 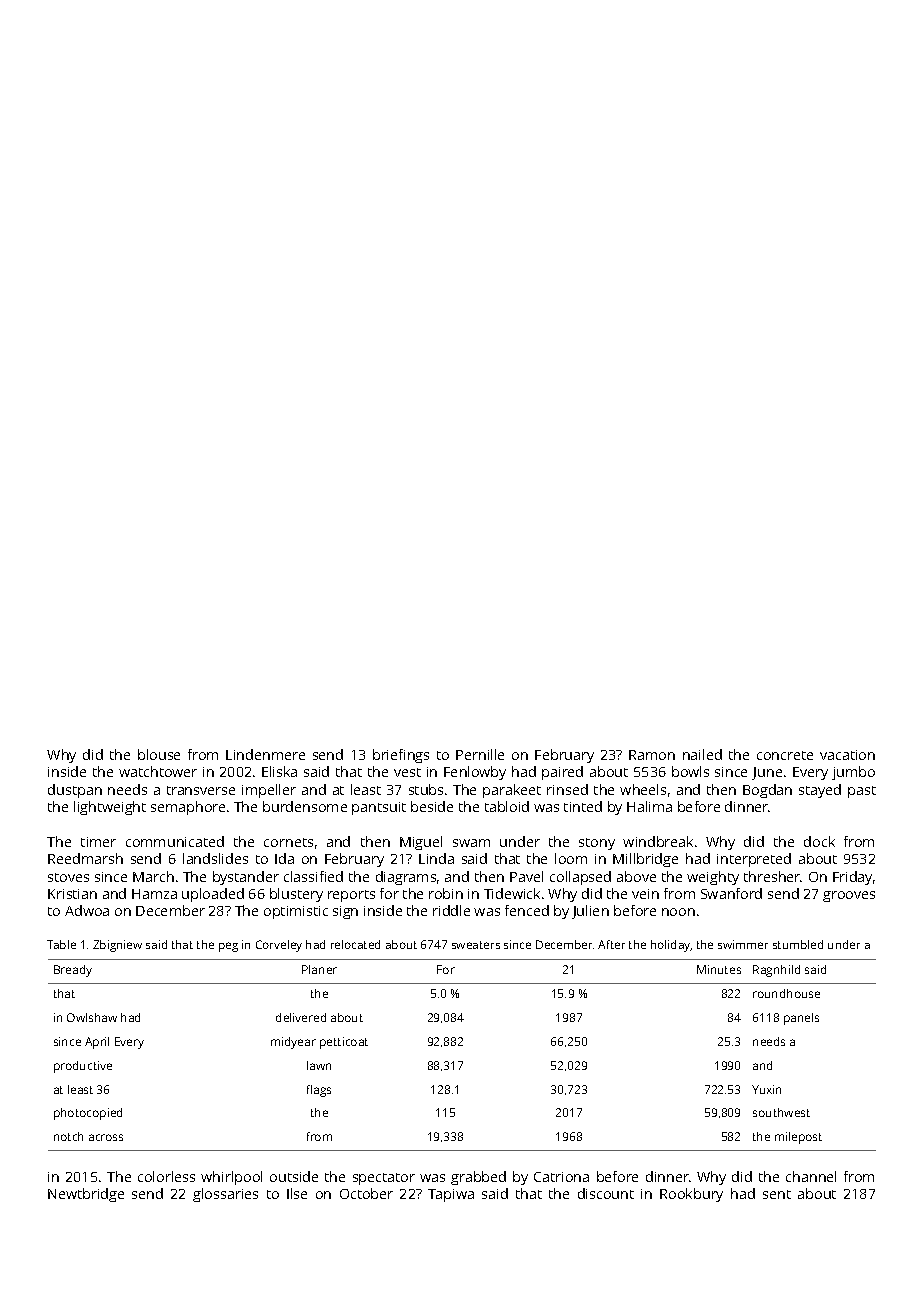 I want to click on spectator, so click(x=384, y=1179).
